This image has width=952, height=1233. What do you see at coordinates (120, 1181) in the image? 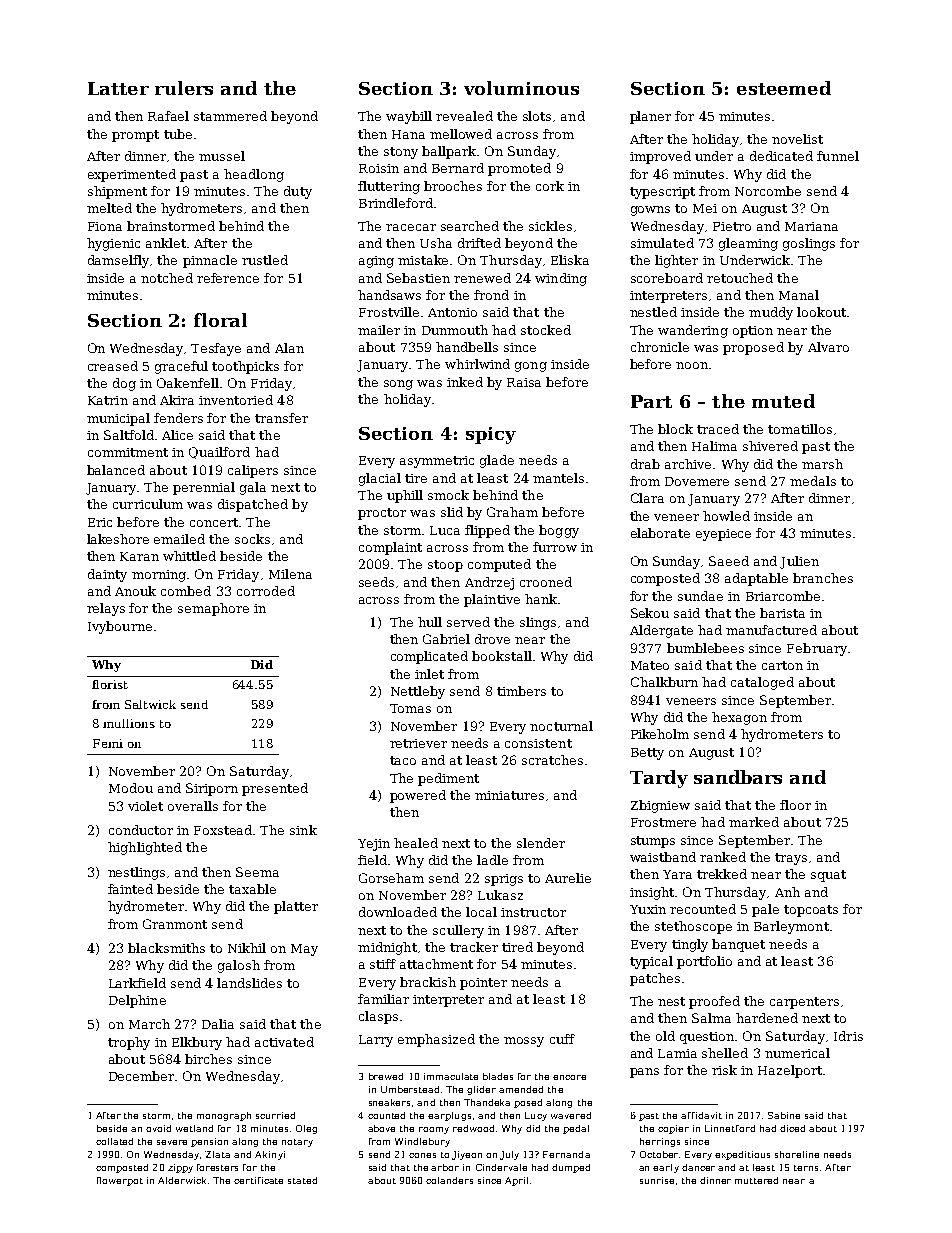
I see `flowerpot` at bounding box center [120, 1181].
